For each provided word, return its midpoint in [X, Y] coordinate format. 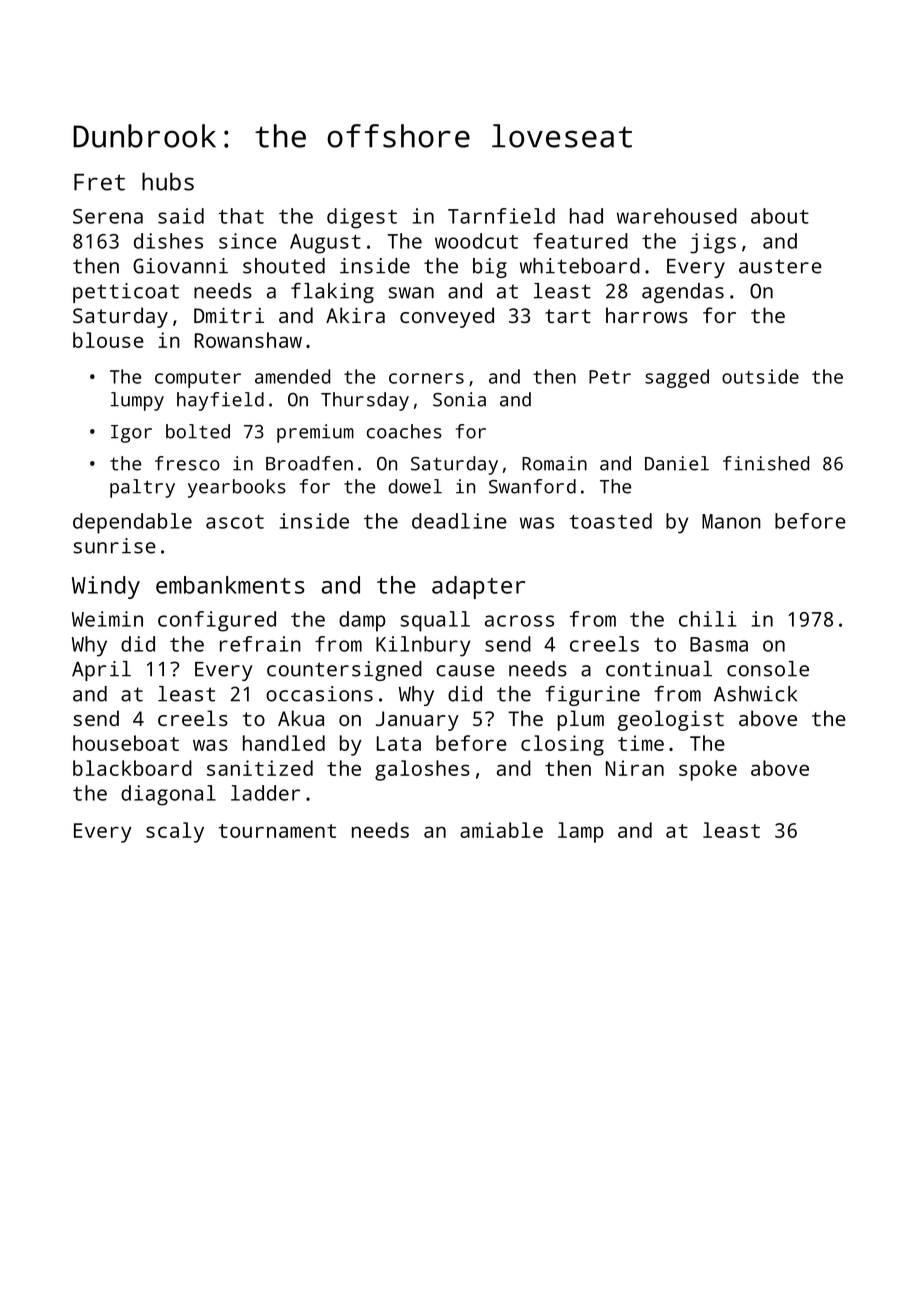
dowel [415, 486]
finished [766, 463]
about [780, 216]
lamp [580, 832]
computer [198, 379]
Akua [301, 718]
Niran [635, 768]
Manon [731, 521]
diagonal [168, 795]
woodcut [476, 241]
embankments [230, 585]
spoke [708, 770]
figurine [592, 696]
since [248, 241]
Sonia [459, 399]
